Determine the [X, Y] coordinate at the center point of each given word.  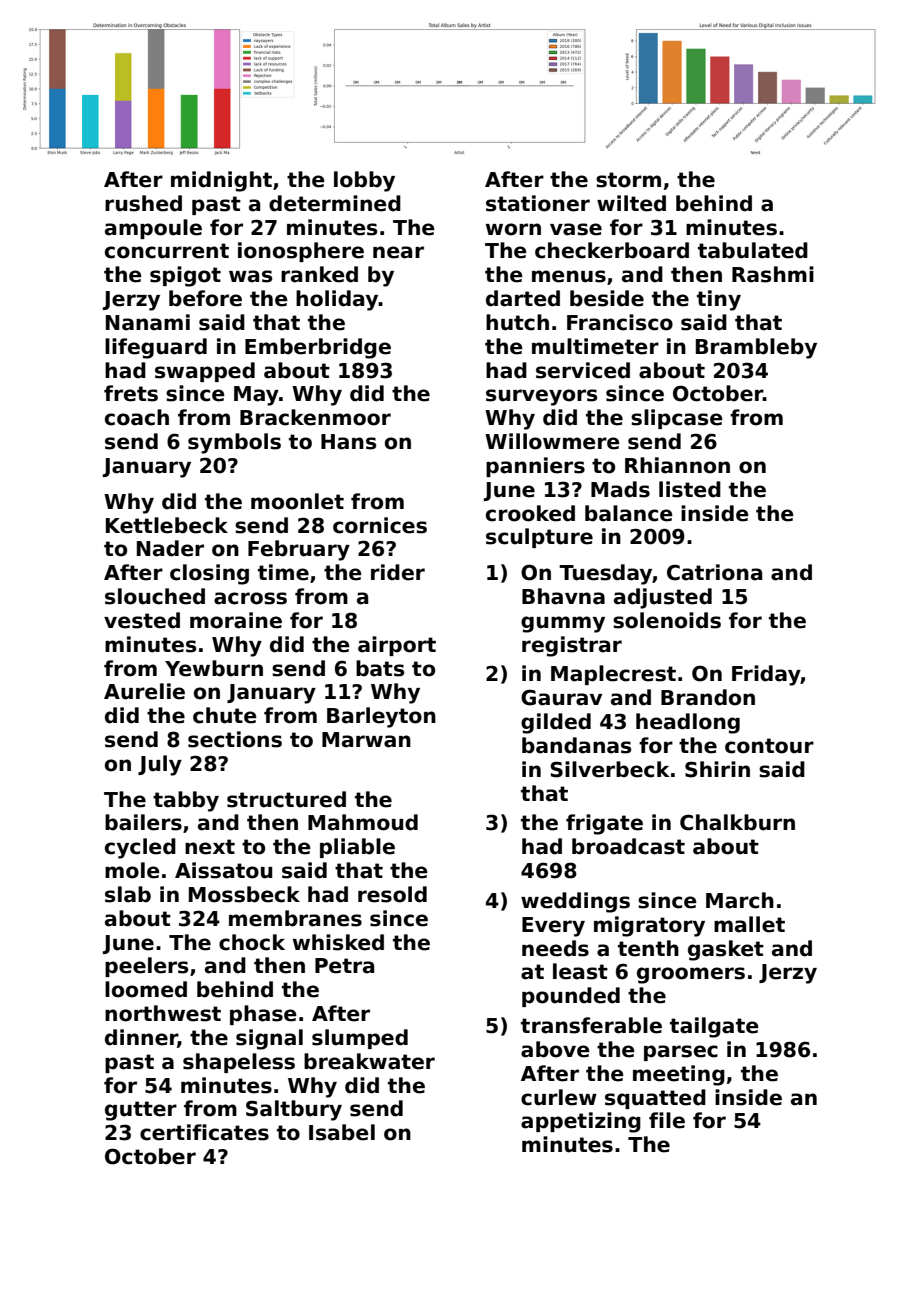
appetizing [581, 1122]
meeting [679, 1075]
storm [628, 180]
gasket [726, 950]
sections [235, 739]
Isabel [342, 1132]
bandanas [576, 745]
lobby [364, 181]
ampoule [153, 229]
